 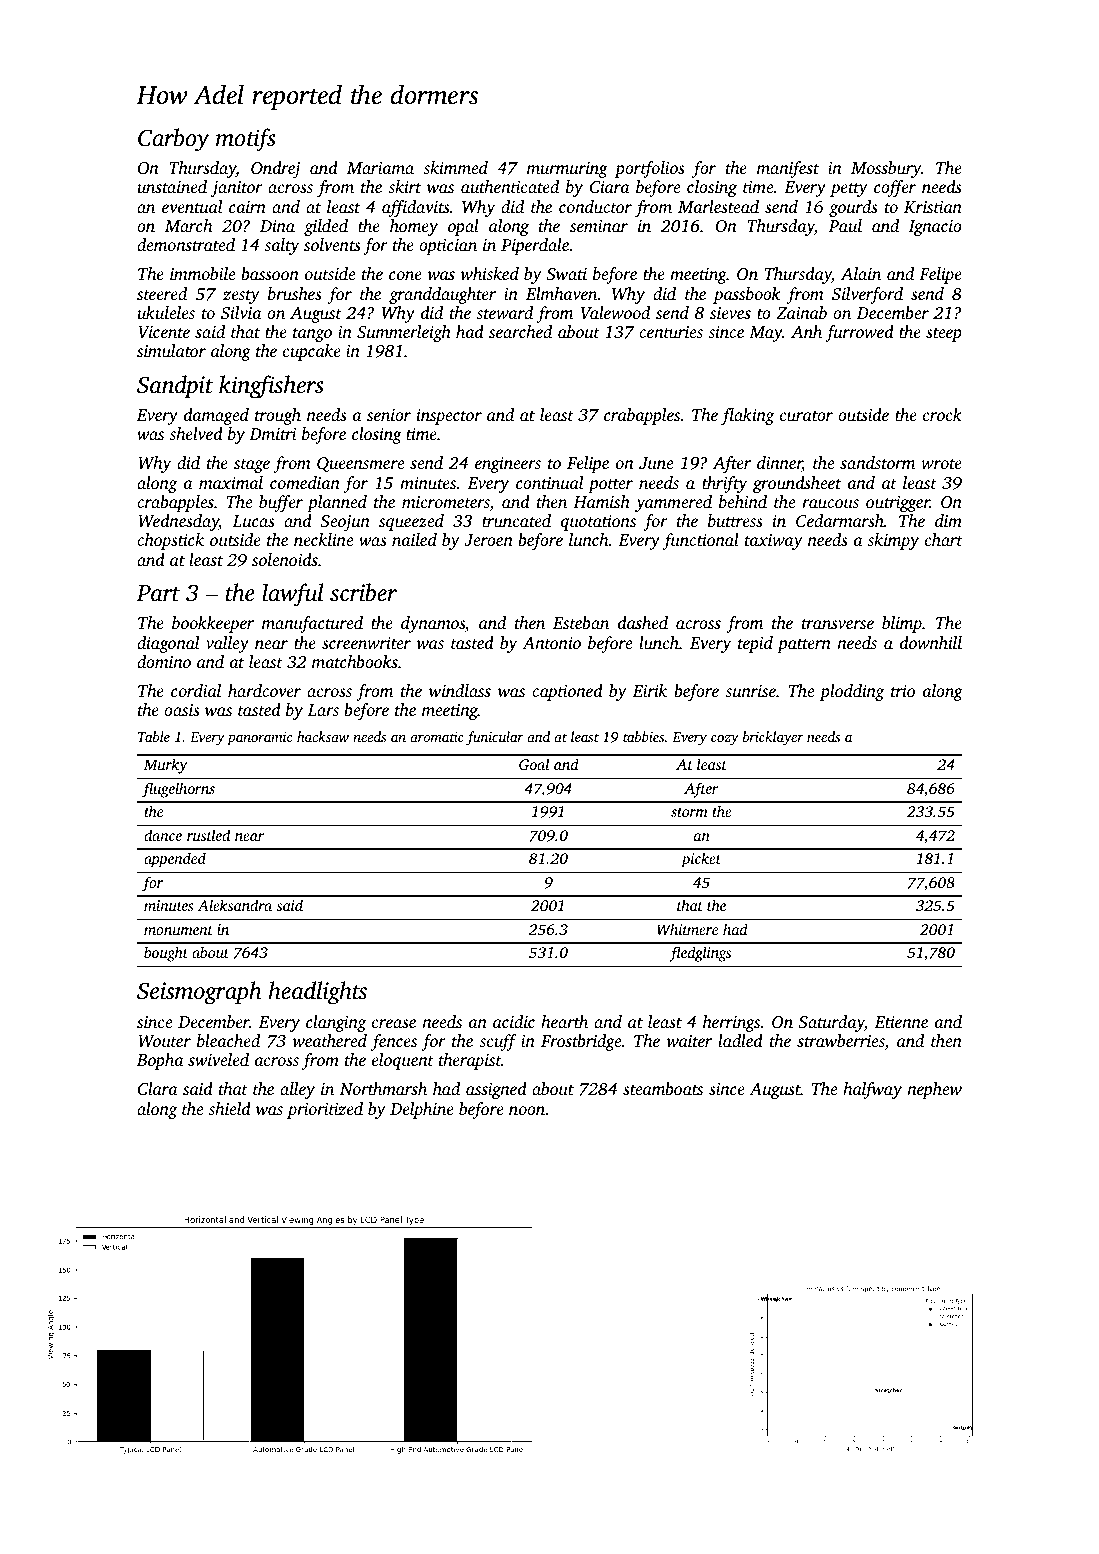 What do you see at coordinates (851, 692) in the screenshot?
I see `plodding` at bounding box center [851, 692].
